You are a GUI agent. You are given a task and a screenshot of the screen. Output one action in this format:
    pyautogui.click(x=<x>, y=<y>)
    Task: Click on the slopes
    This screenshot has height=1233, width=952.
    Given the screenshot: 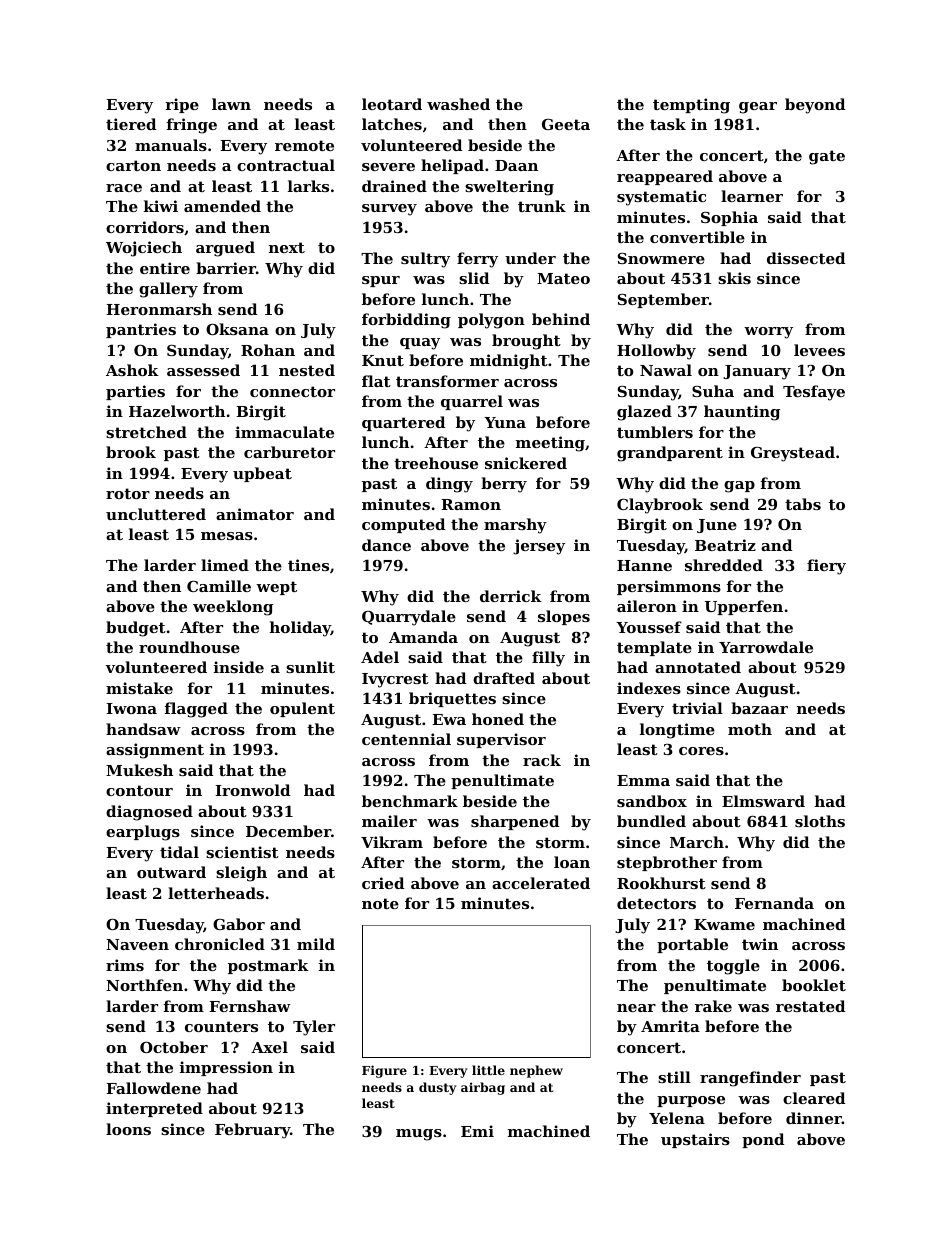 What is the action you would take?
    pyautogui.click(x=564, y=617)
